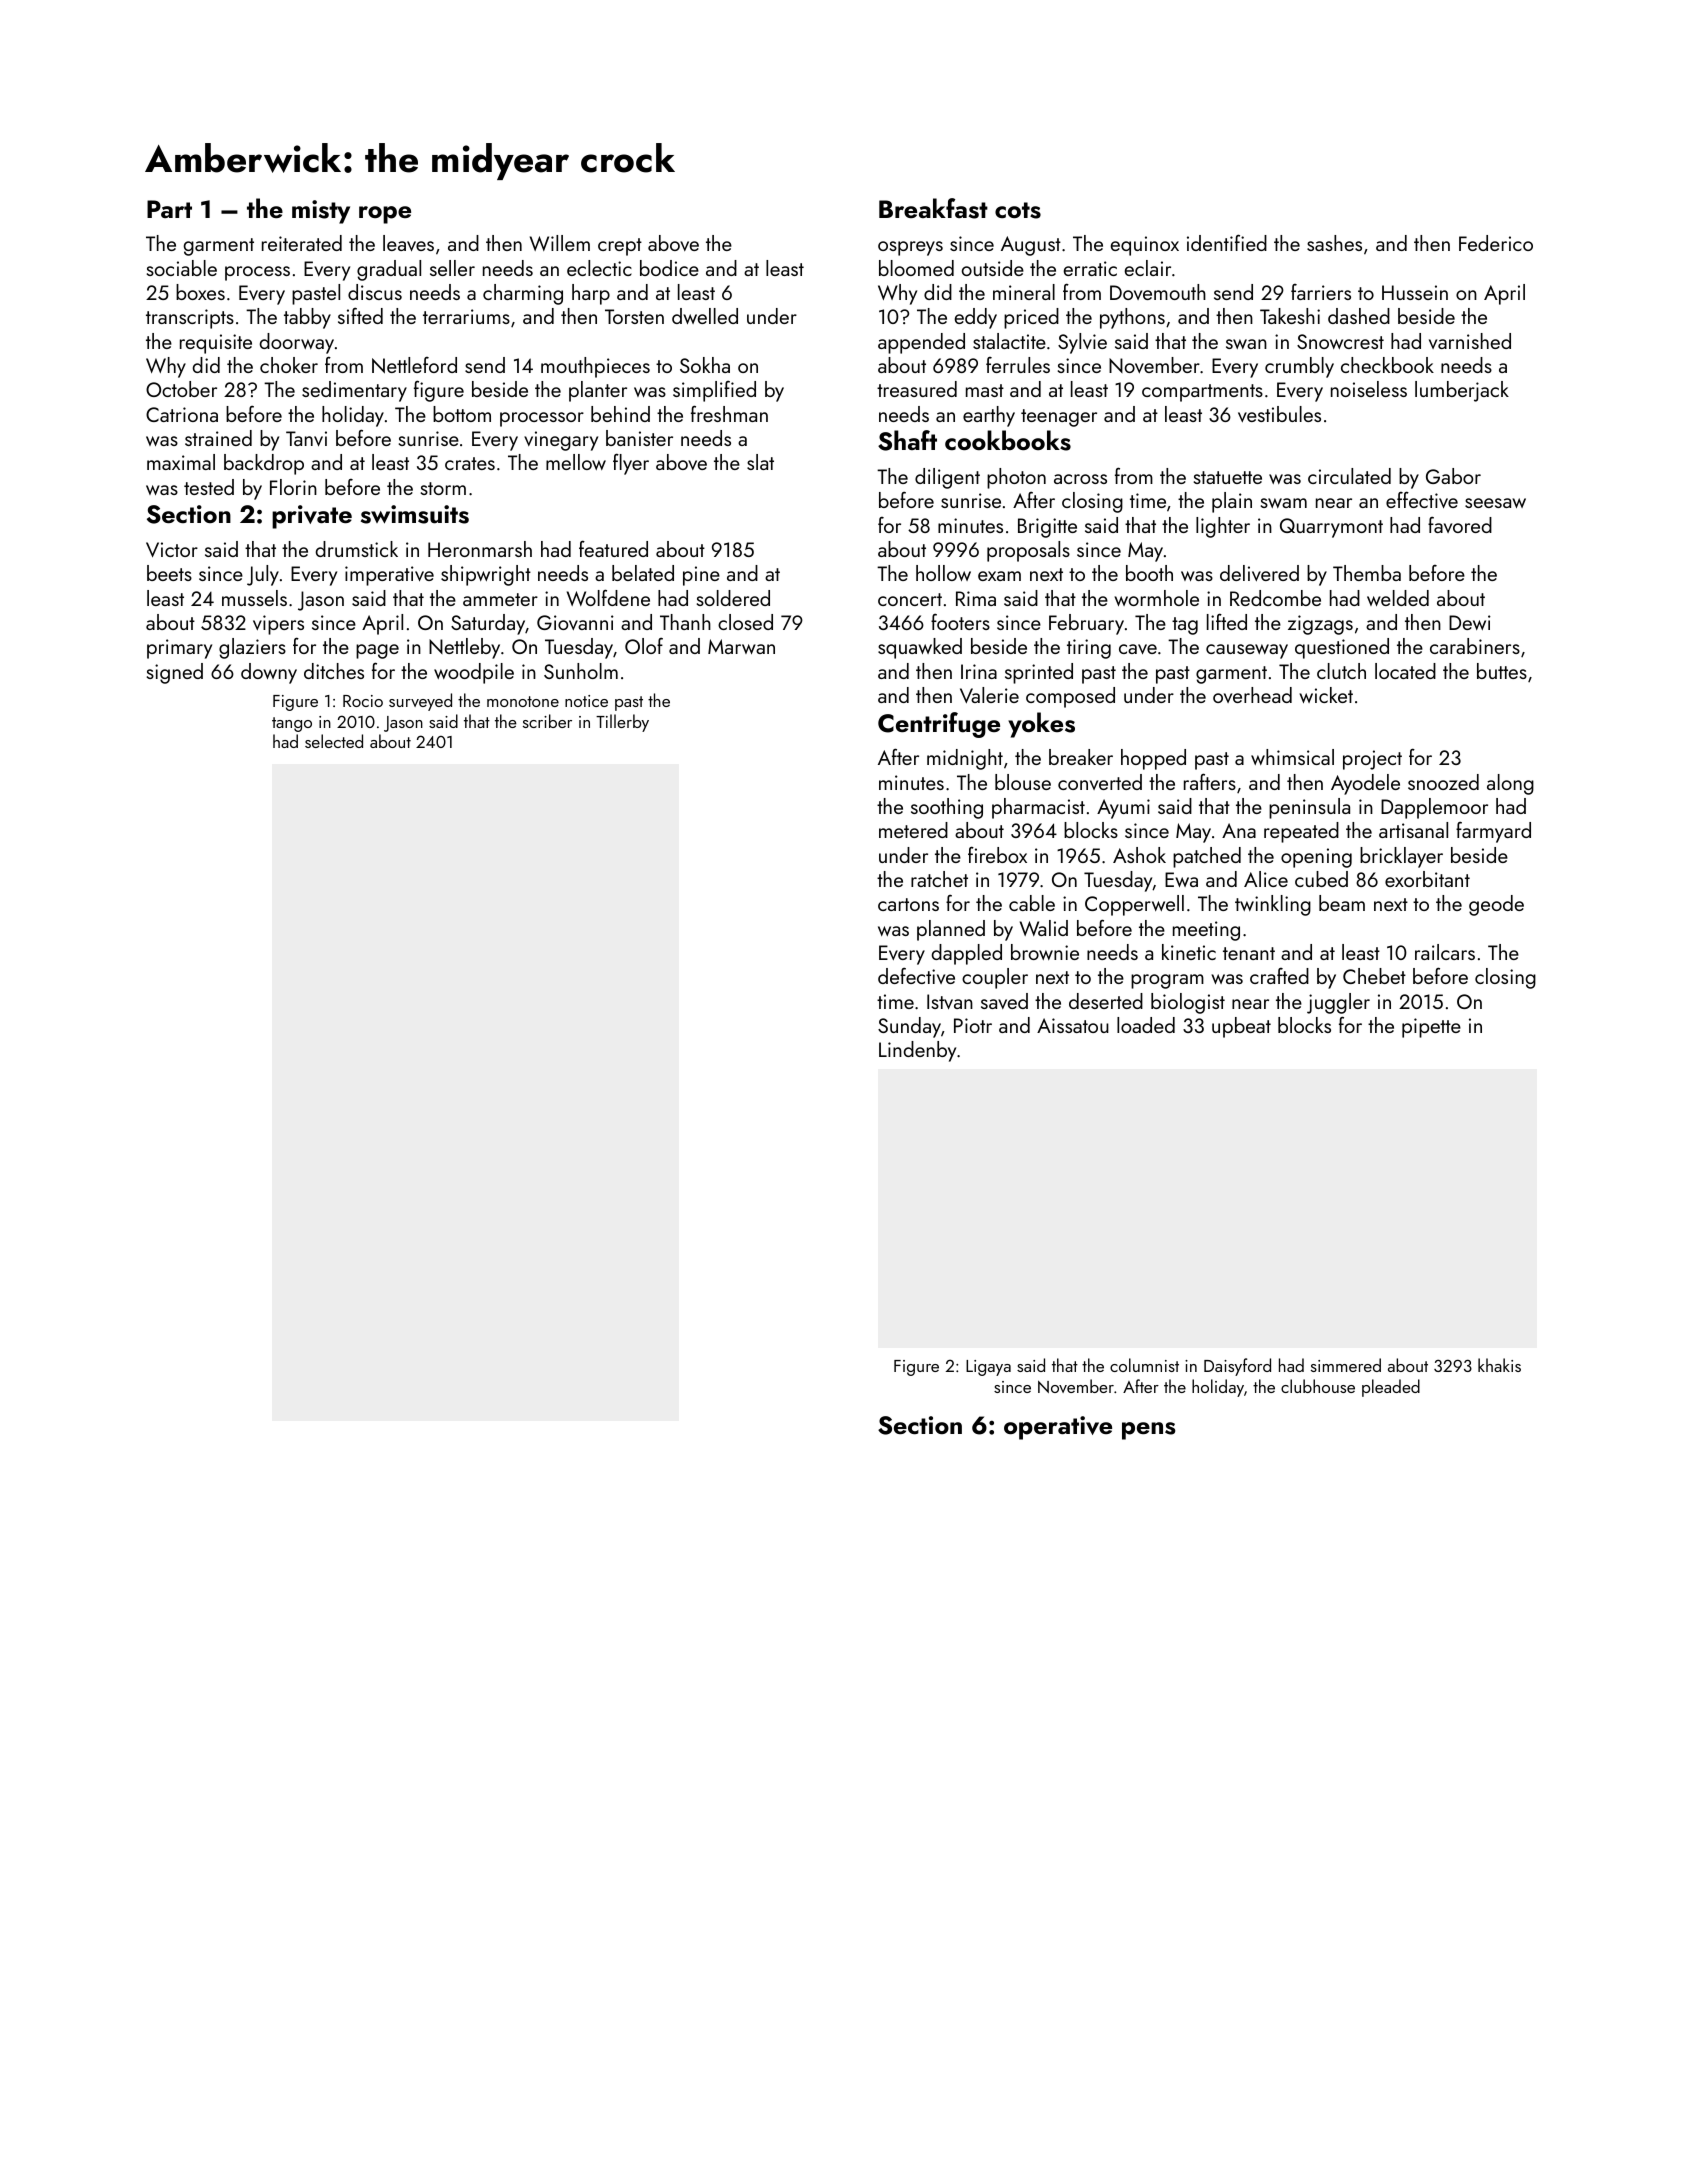 This screenshot has height=2178, width=1683. I want to click on Ligaya, so click(988, 1368).
